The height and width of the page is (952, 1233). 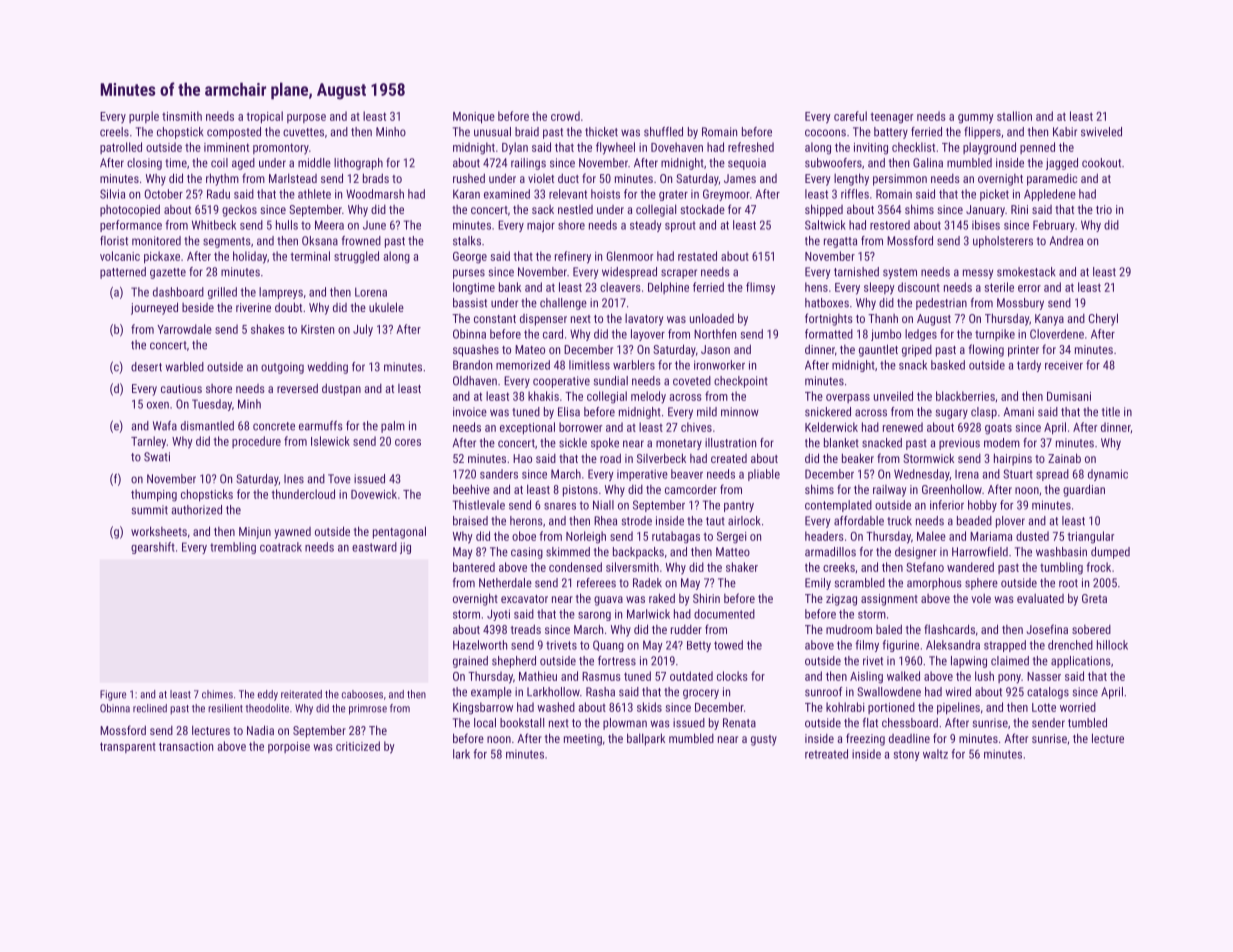 I want to click on braised, so click(x=470, y=521).
